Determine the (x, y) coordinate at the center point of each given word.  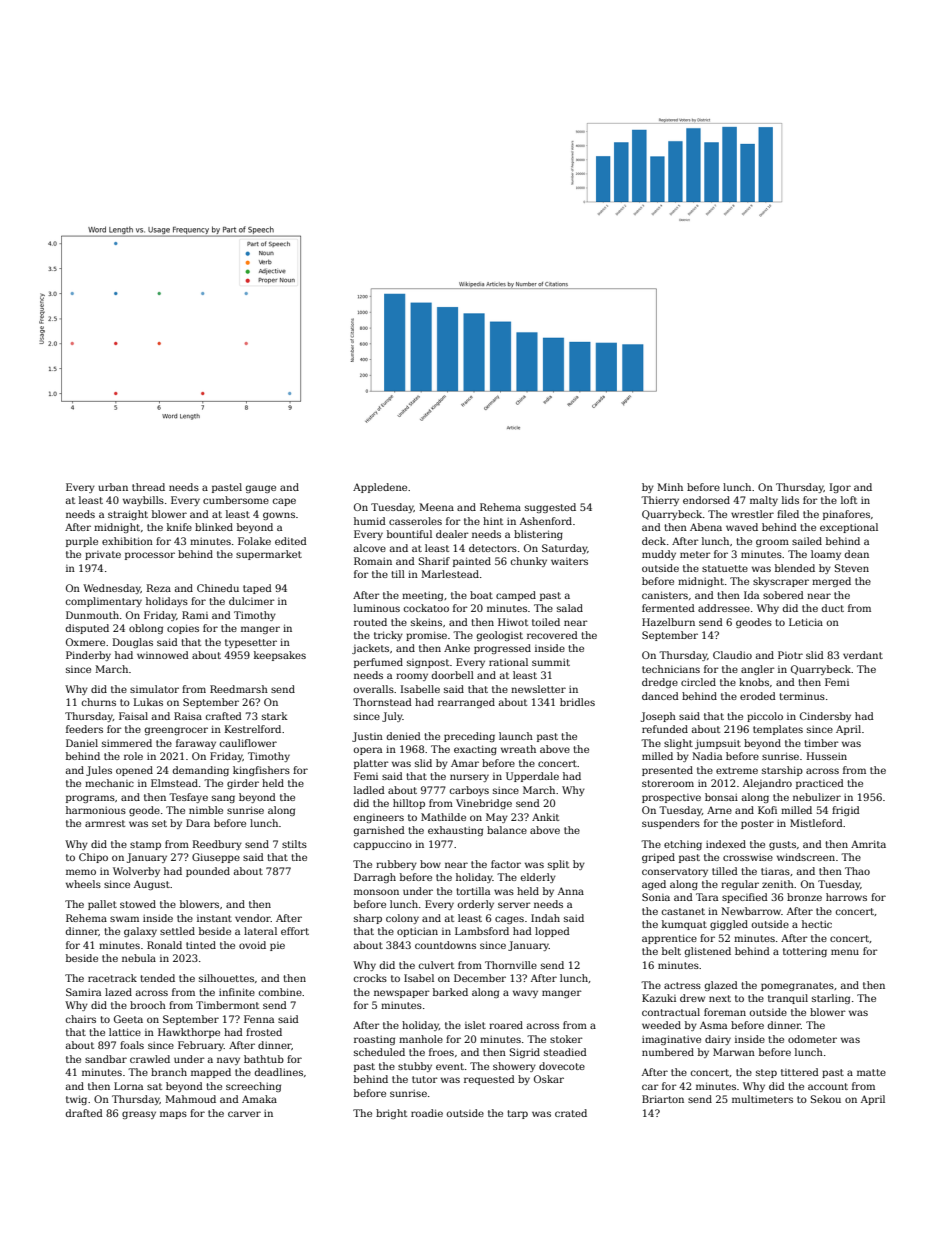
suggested (550, 508)
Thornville (511, 965)
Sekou (826, 1099)
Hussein (827, 756)
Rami (195, 615)
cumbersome (236, 500)
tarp (517, 1114)
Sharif (434, 561)
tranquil (788, 999)
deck (654, 541)
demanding (200, 771)
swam (124, 919)
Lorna (128, 1086)
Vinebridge (484, 804)
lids (790, 500)
